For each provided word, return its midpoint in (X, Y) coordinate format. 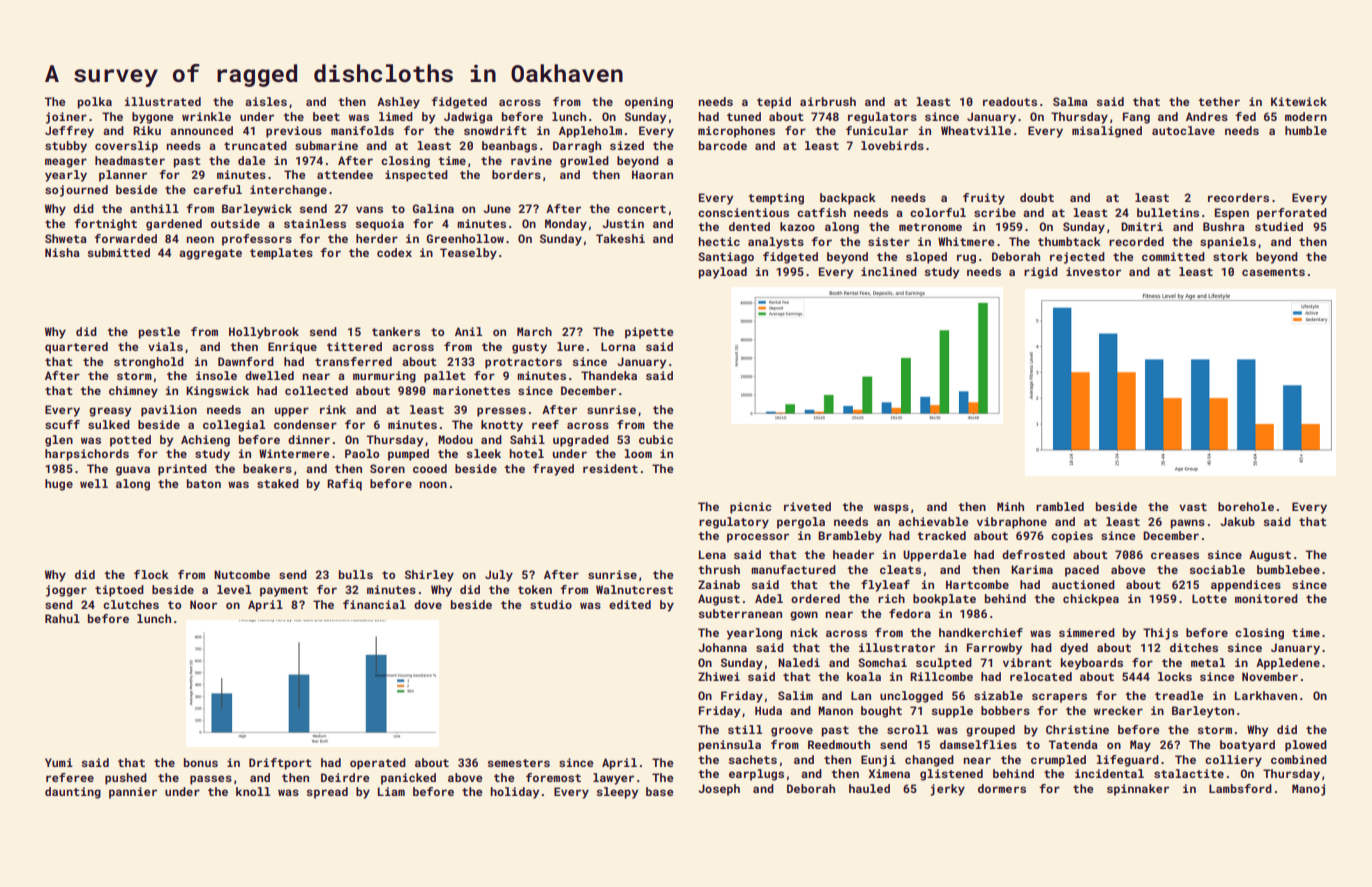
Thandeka (609, 375)
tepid (774, 103)
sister (889, 241)
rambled (1060, 506)
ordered (815, 598)
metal (1208, 662)
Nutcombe (242, 574)
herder (377, 238)
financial (374, 604)
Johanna (723, 647)
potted (130, 441)
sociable (1217, 569)
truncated (255, 145)
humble (1306, 130)
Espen (1232, 214)
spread (327, 793)
